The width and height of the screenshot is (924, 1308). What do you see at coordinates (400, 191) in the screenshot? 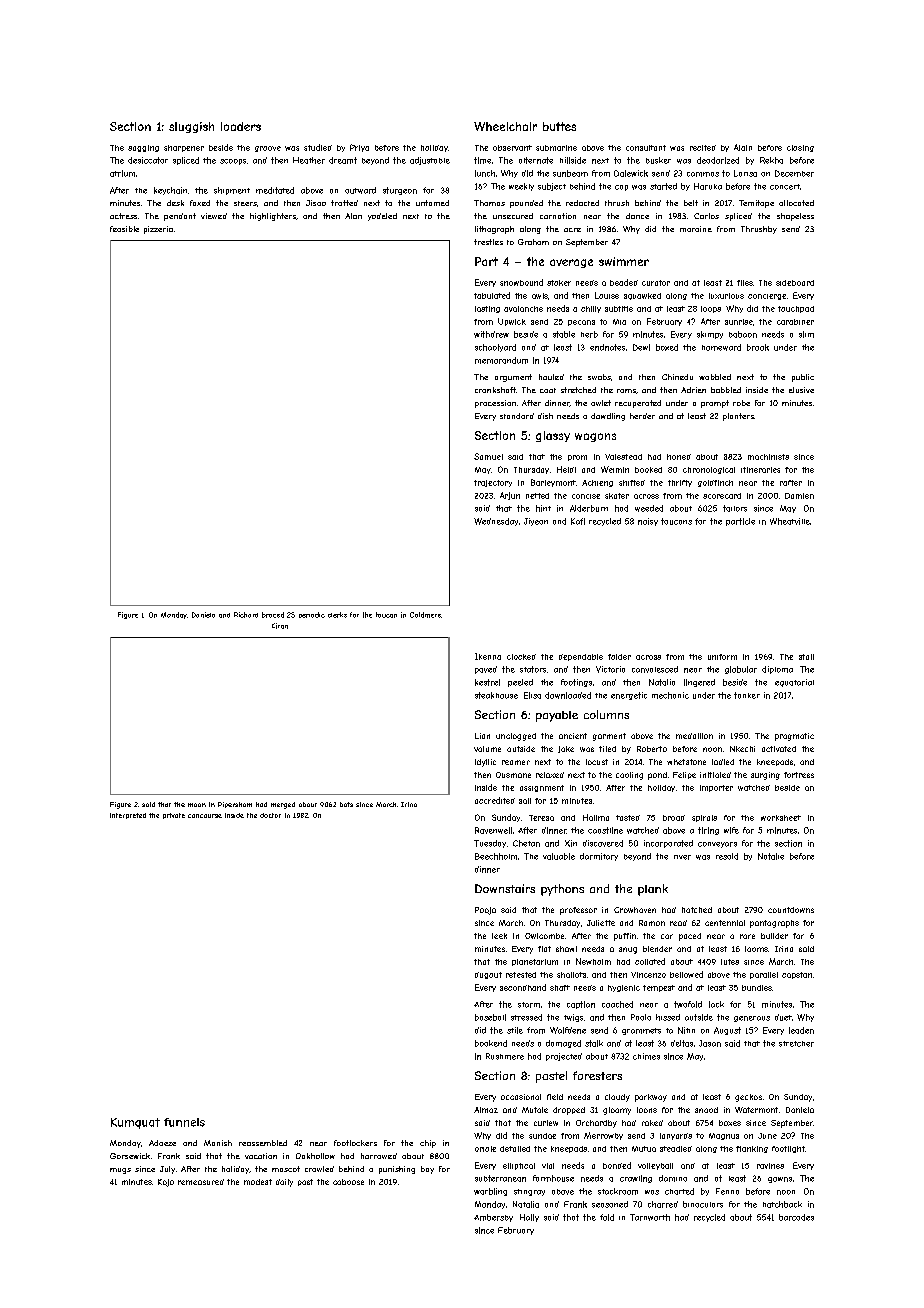
I see `sturgeon` at bounding box center [400, 191].
